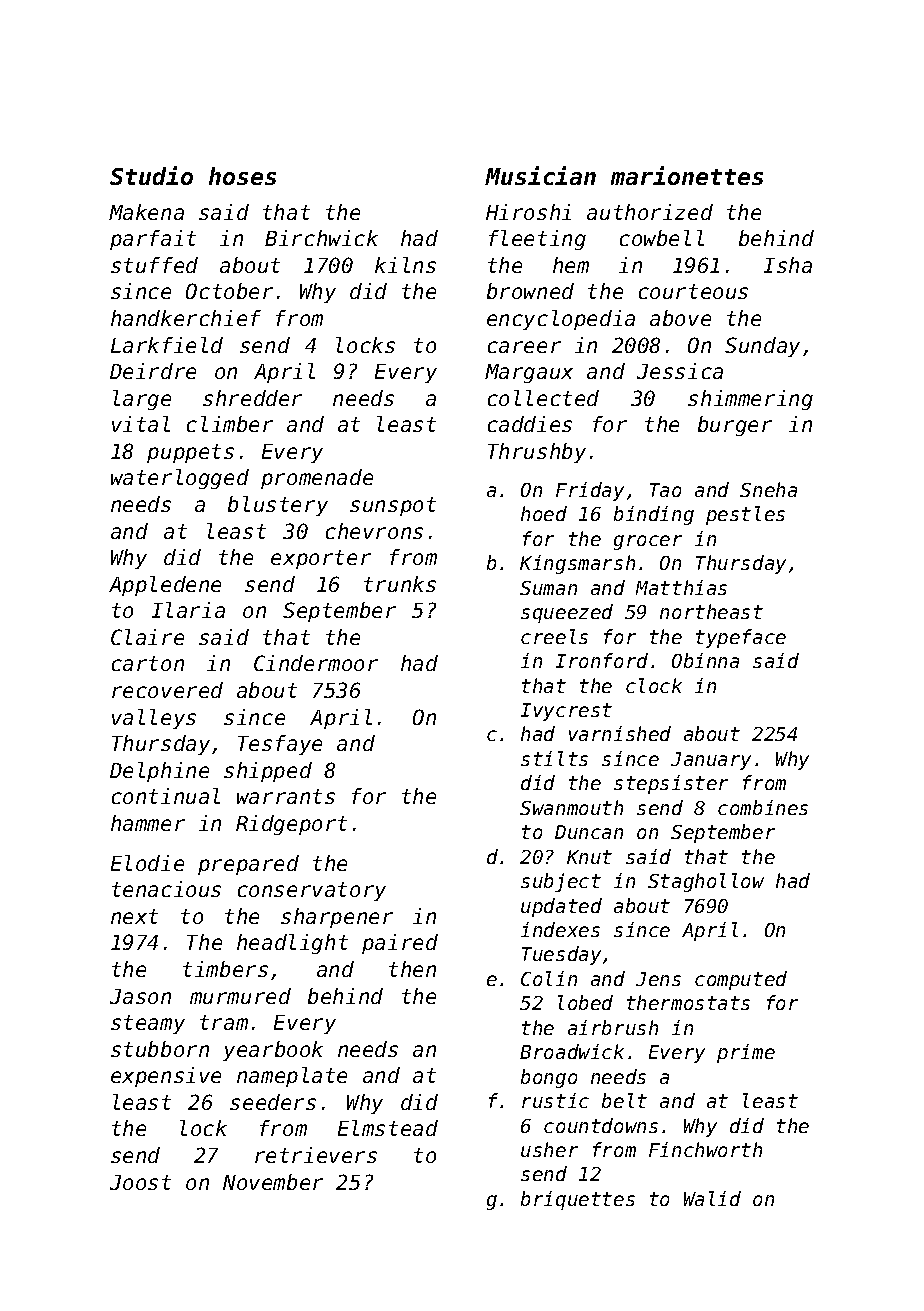 The width and height of the screenshot is (924, 1311). Describe the element at coordinates (148, 1024) in the screenshot. I see `steamy` at that location.
